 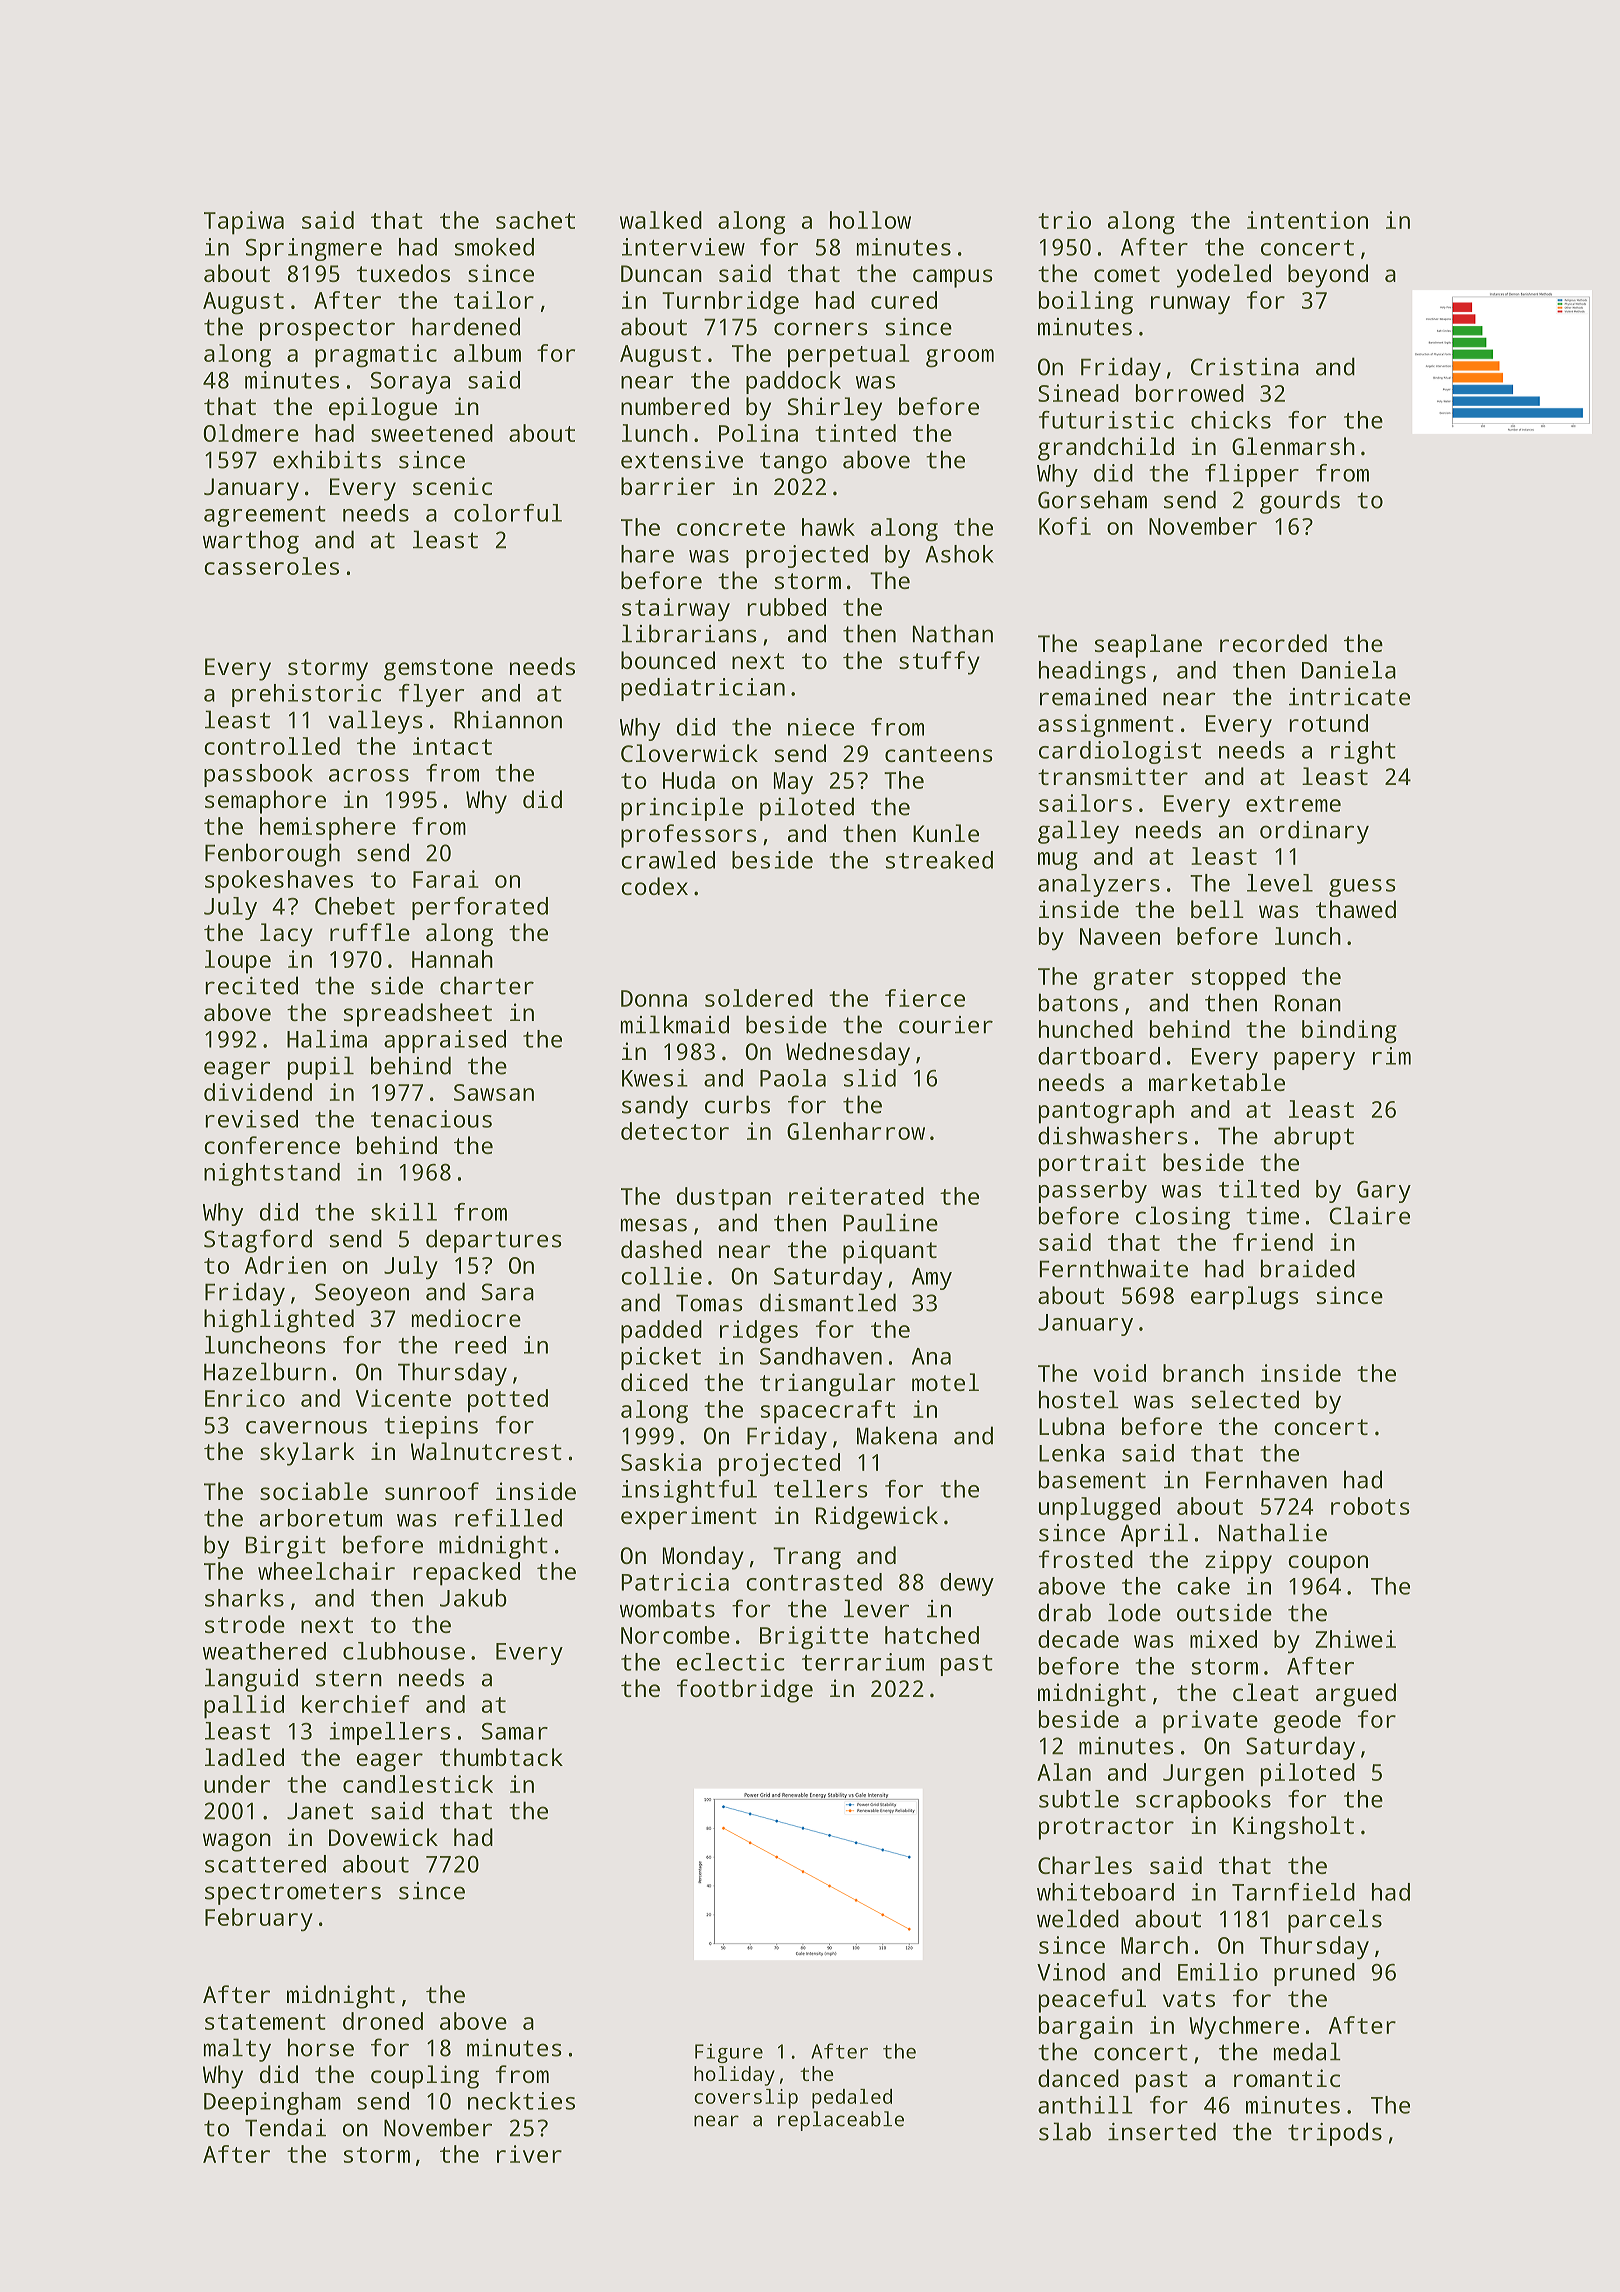 I want to click on mediocre, so click(x=466, y=1318).
